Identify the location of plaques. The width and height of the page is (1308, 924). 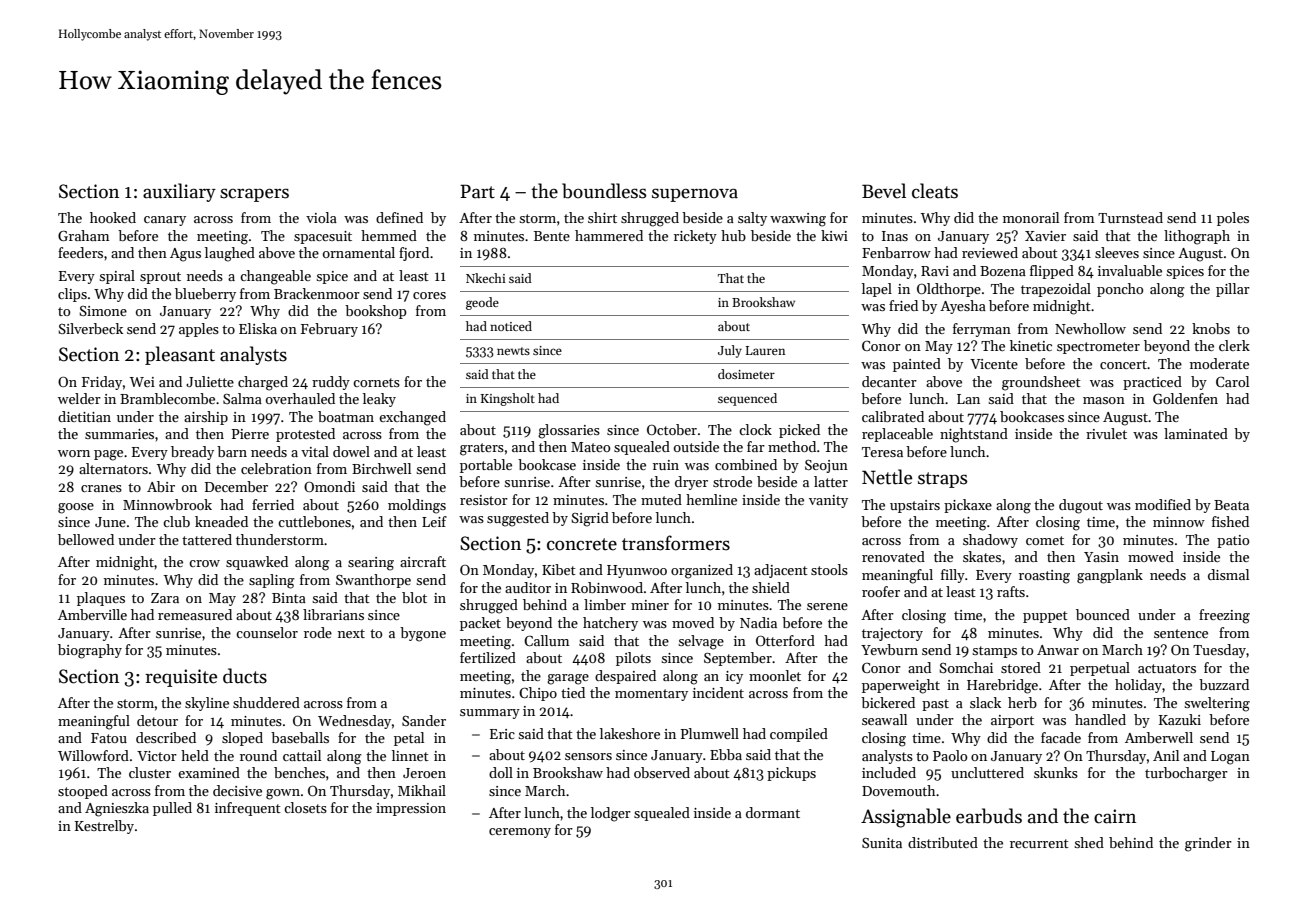
(101, 599).
